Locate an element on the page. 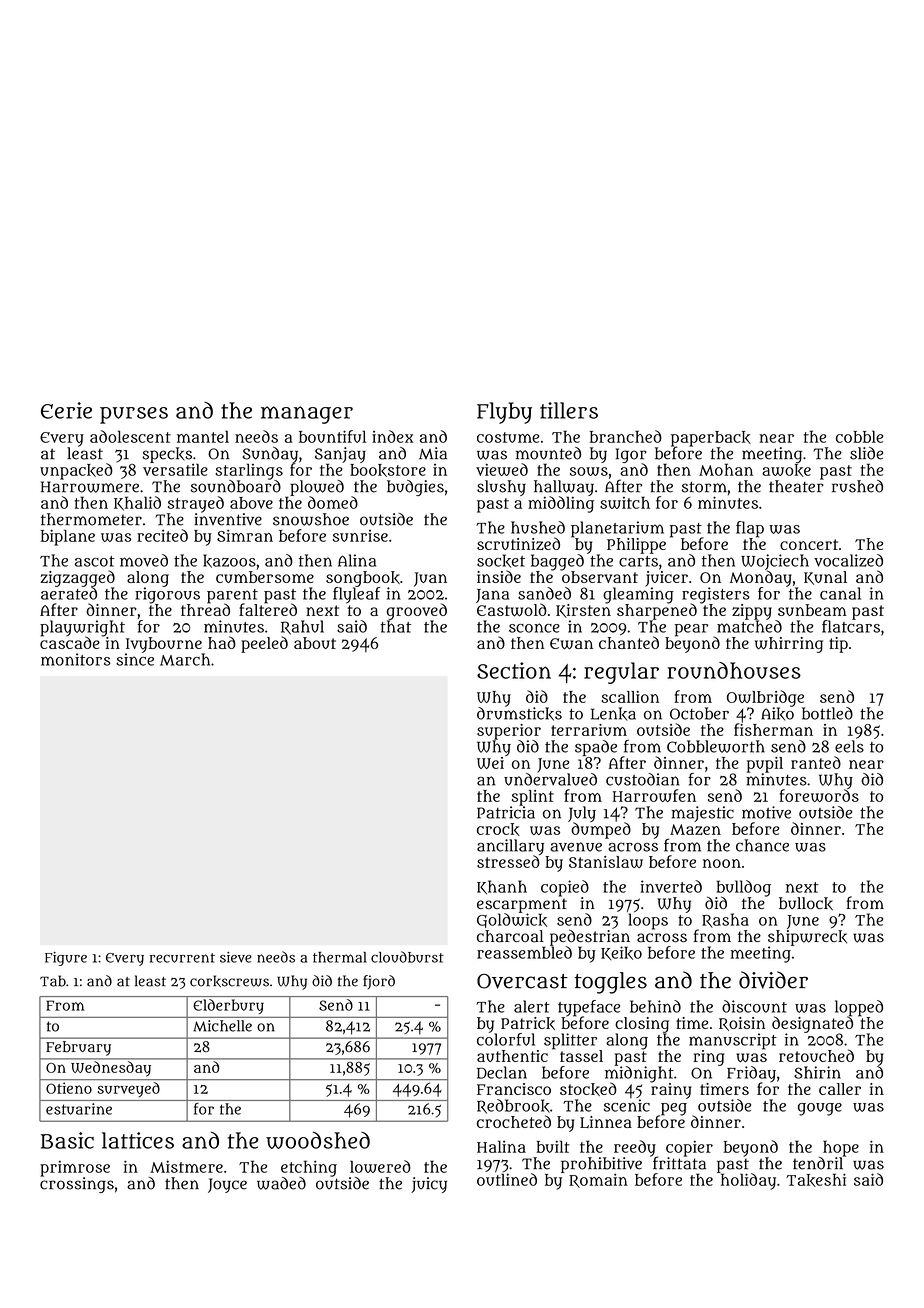 The height and width of the page is (1308, 924). crossings is located at coordinates (77, 1185).
